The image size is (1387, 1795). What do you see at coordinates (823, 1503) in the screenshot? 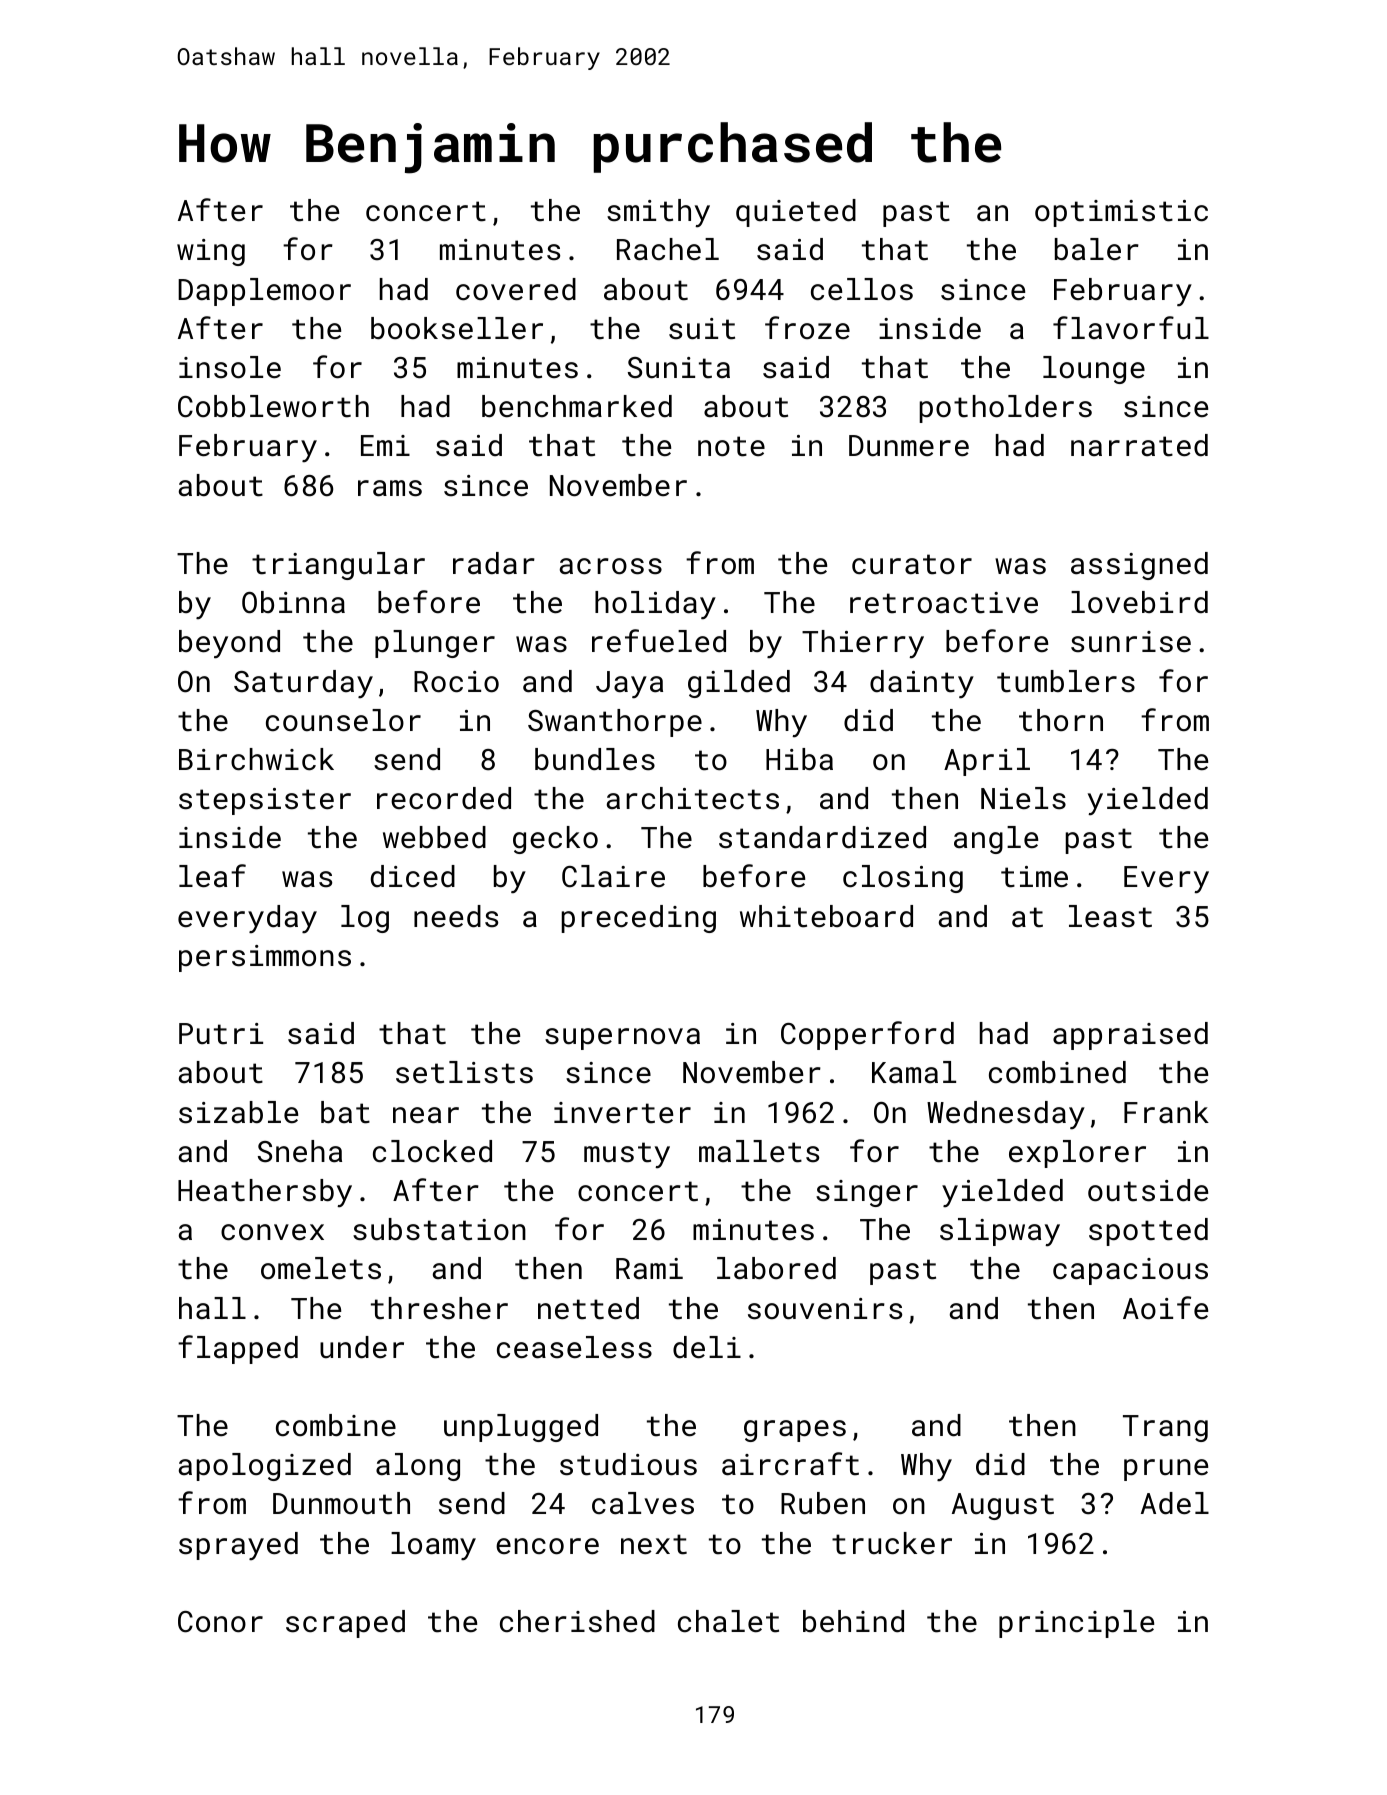
I see `Ruben` at bounding box center [823, 1503].
